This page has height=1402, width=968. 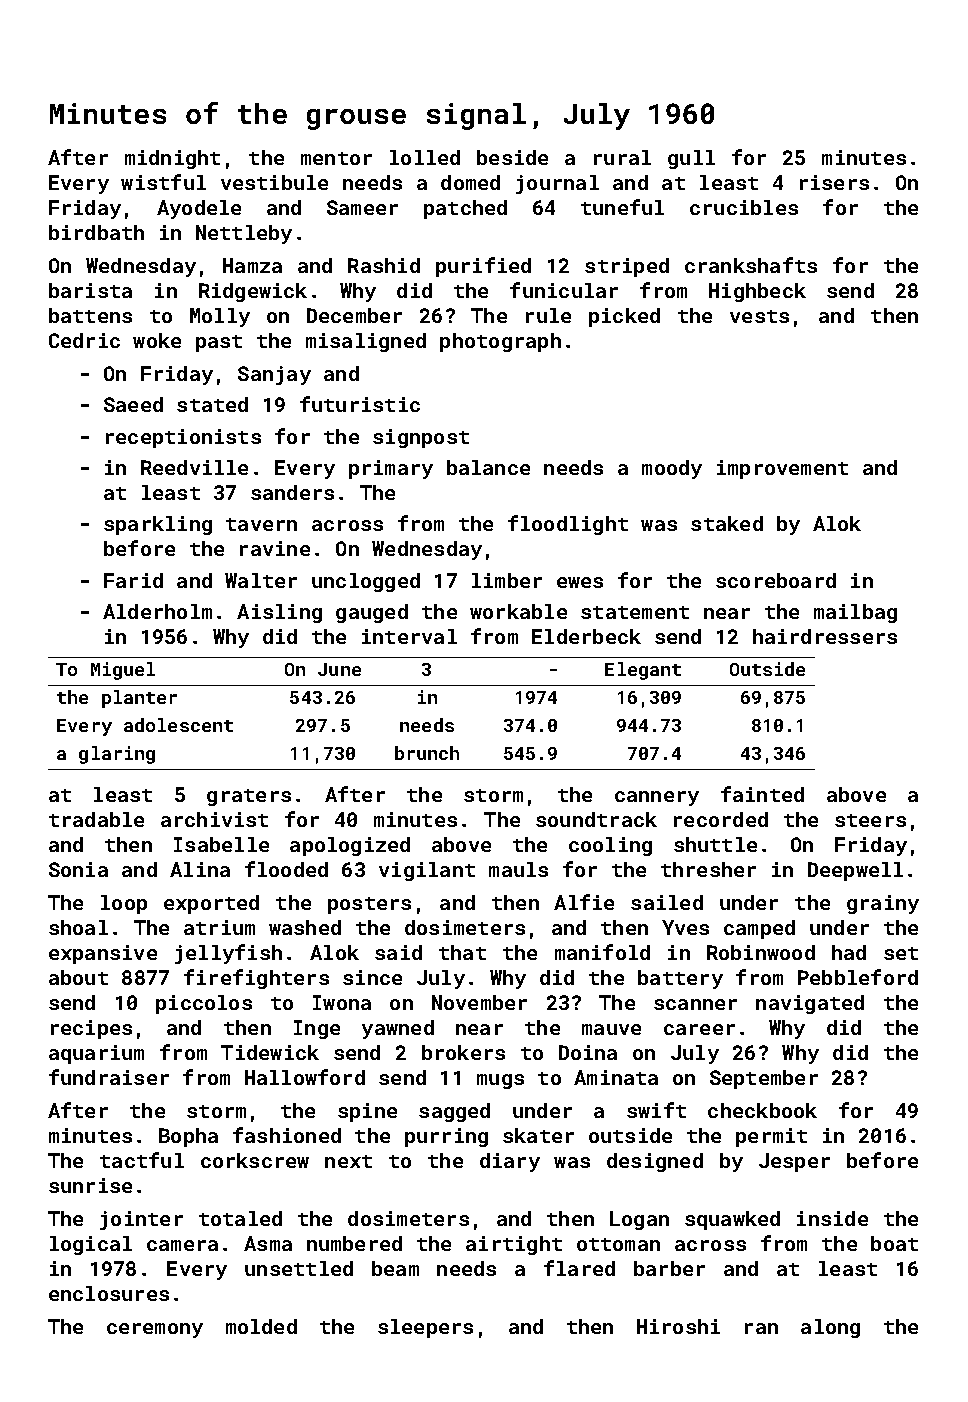 I want to click on shuttle, so click(x=715, y=844).
